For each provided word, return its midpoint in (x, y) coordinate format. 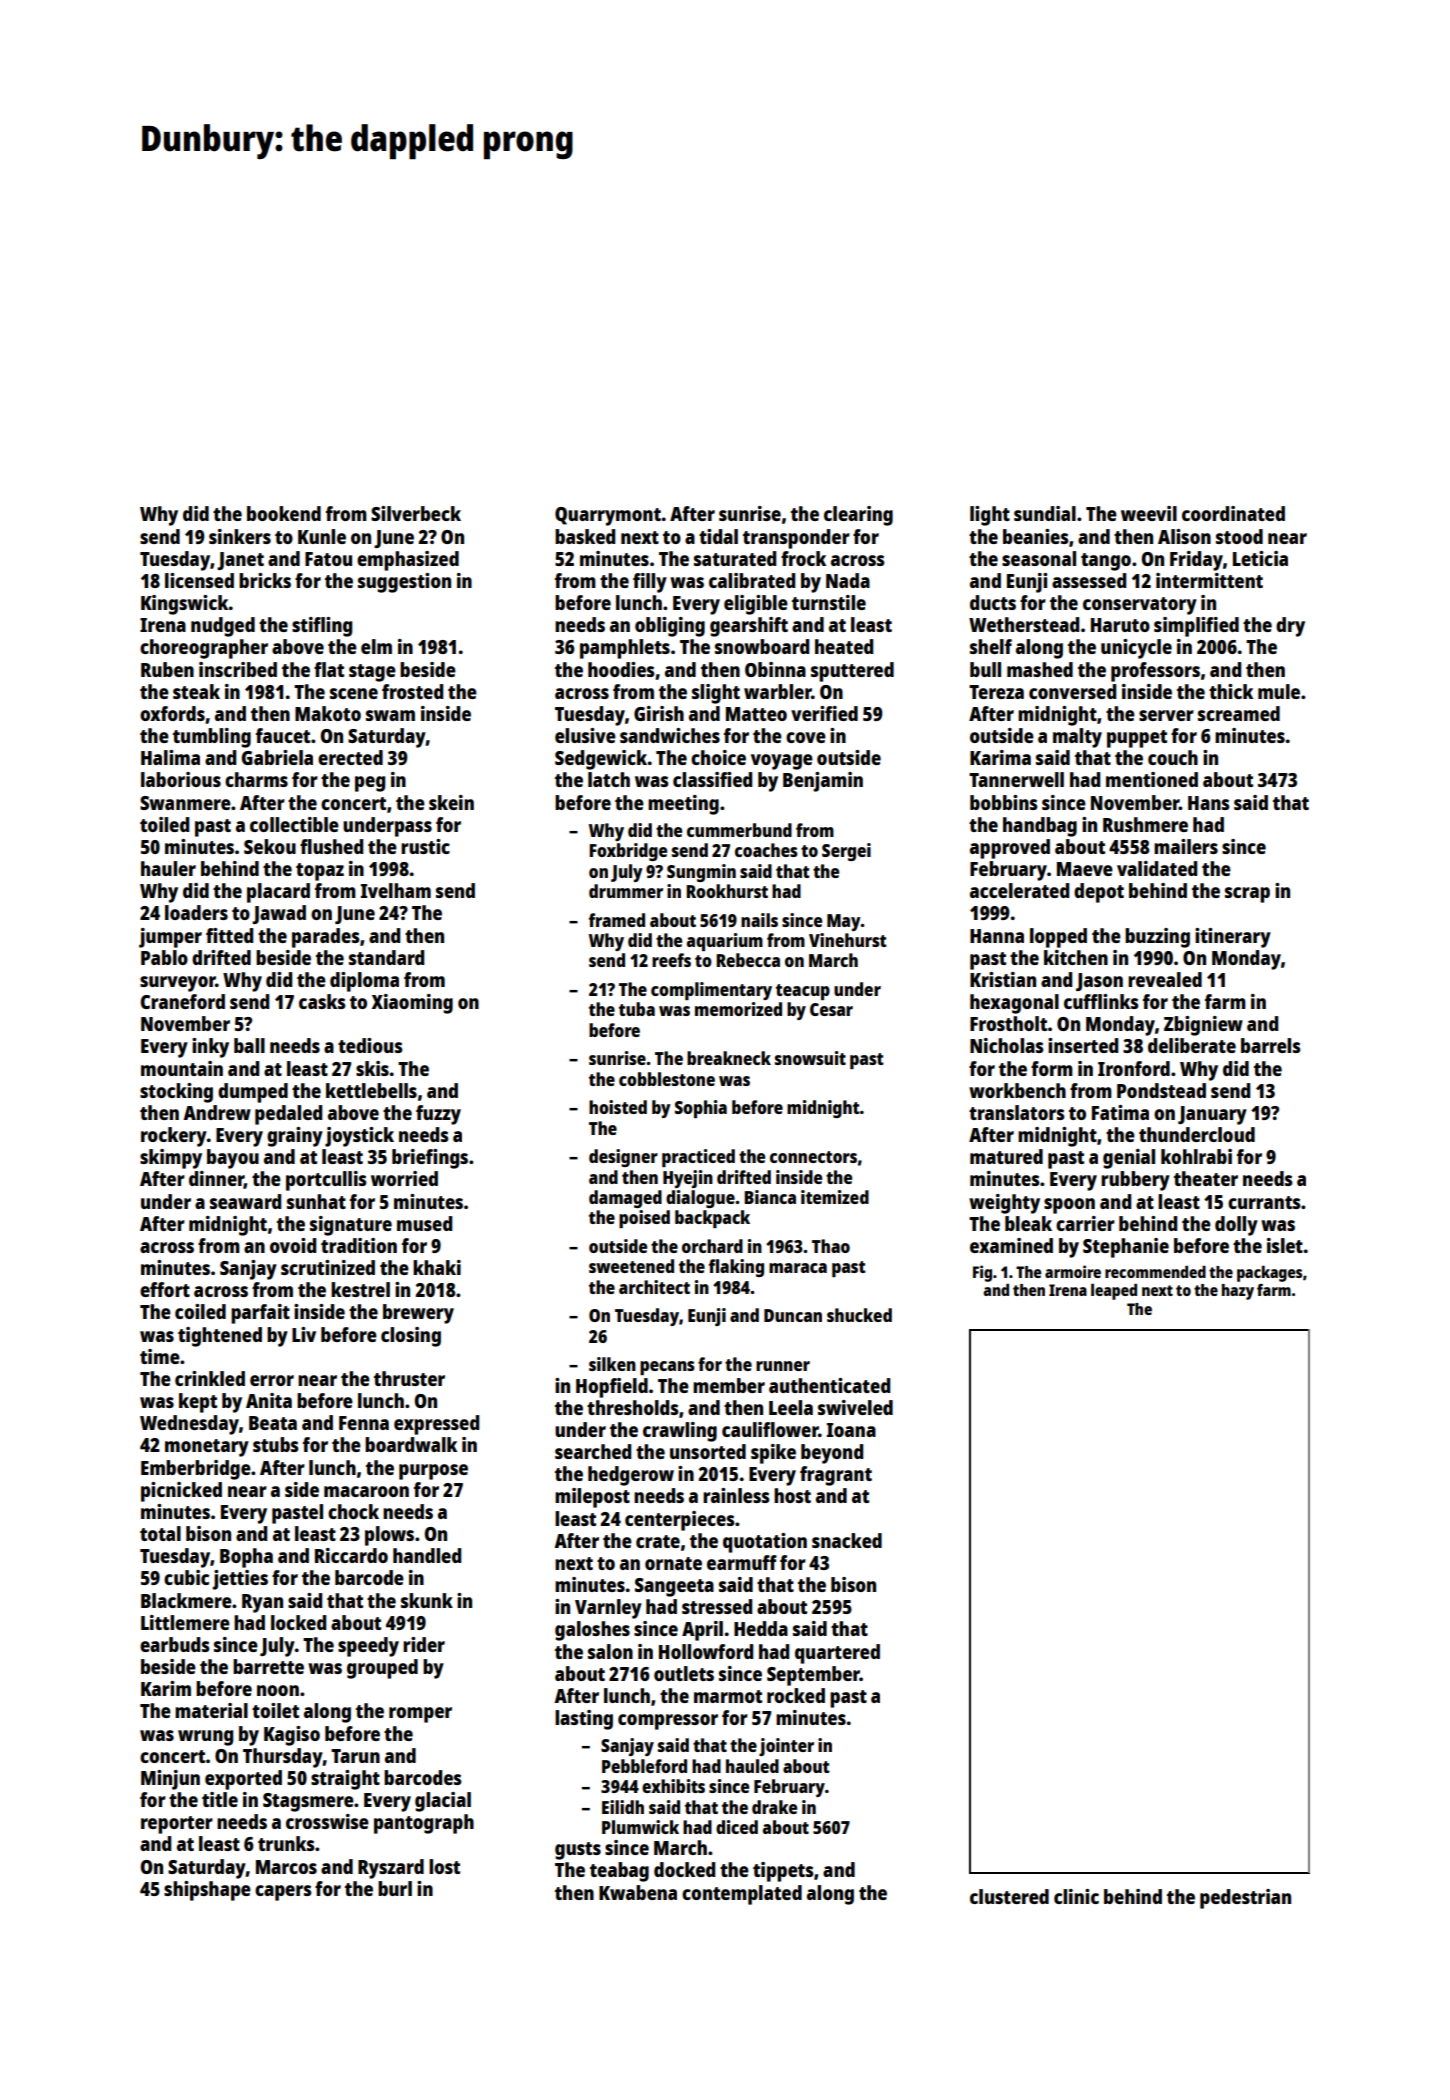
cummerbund (739, 830)
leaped (1114, 1292)
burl (395, 1888)
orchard (712, 1246)
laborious (181, 779)
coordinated (1233, 513)
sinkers (240, 536)
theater (1206, 1178)
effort (165, 1289)
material (211, 1710)
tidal (718, 536)
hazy (1238, 1292)
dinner (216, 1180)
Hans (1209, 803)
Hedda (761, 1628)
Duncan (793, 1315)
